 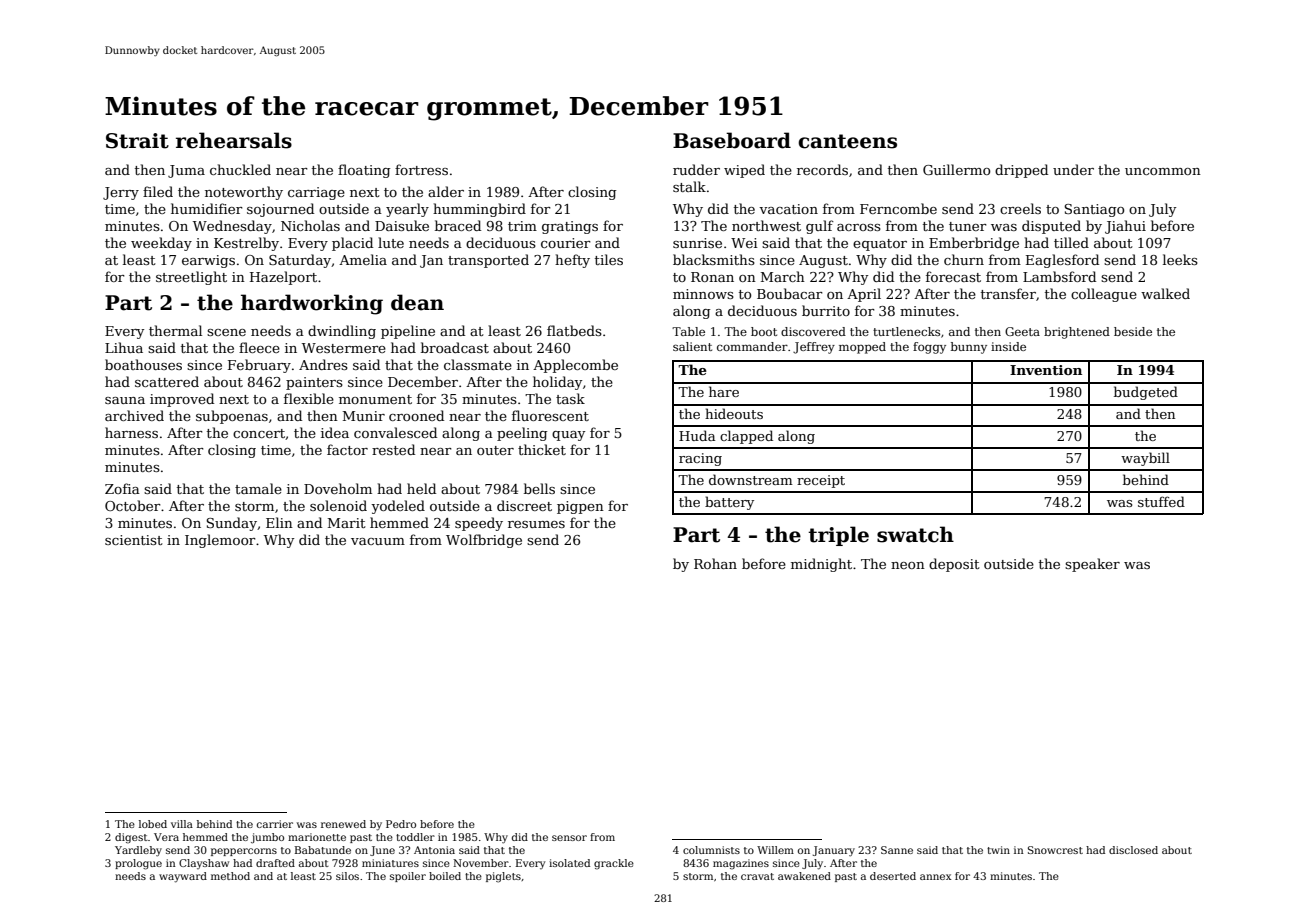 What do you see at coordinates (134, 540) in the screenshot?
I see `scientist` at bounding box center [134, 540].
